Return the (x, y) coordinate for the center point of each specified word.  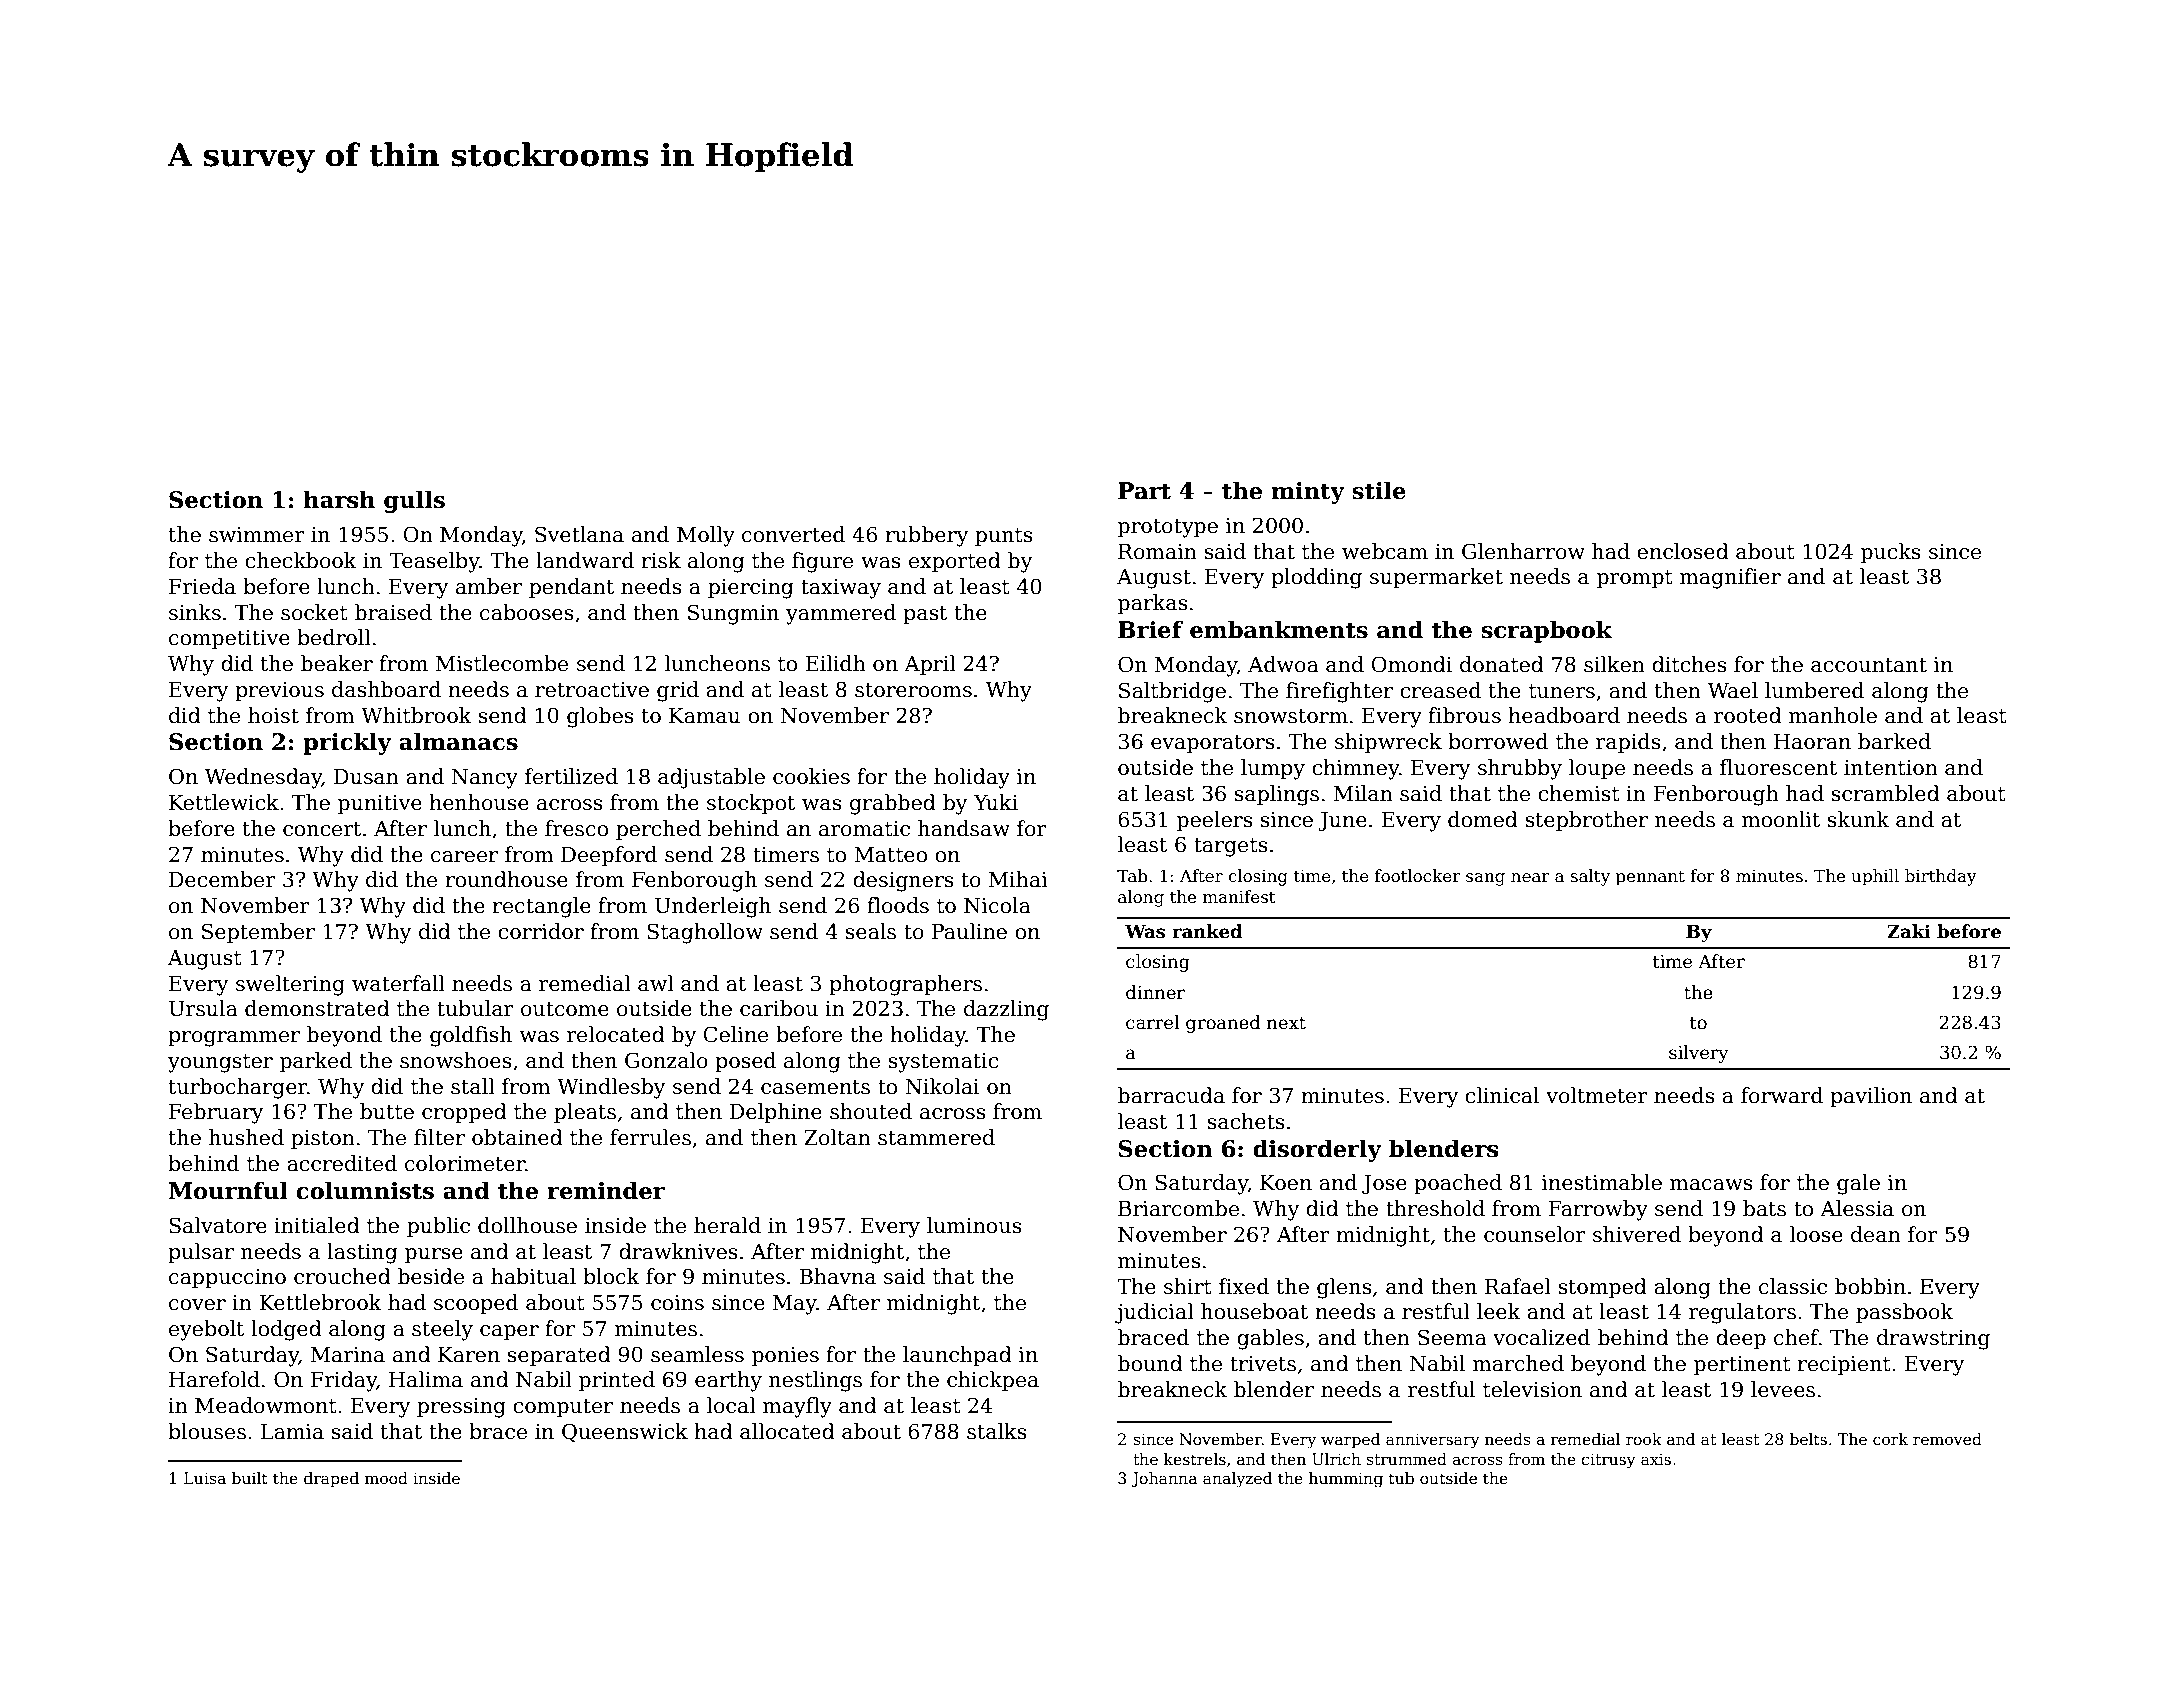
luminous (974, 1225)
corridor (541, 931)
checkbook (301, 560)
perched (658, 830)
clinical (1502, 1095)
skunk (1858, 819)
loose (1816, 1234)
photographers (905, 985)
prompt (1635, 579)
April (930, 665)
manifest (1239, 897)
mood (386, 1478)
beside (431, 1276)
